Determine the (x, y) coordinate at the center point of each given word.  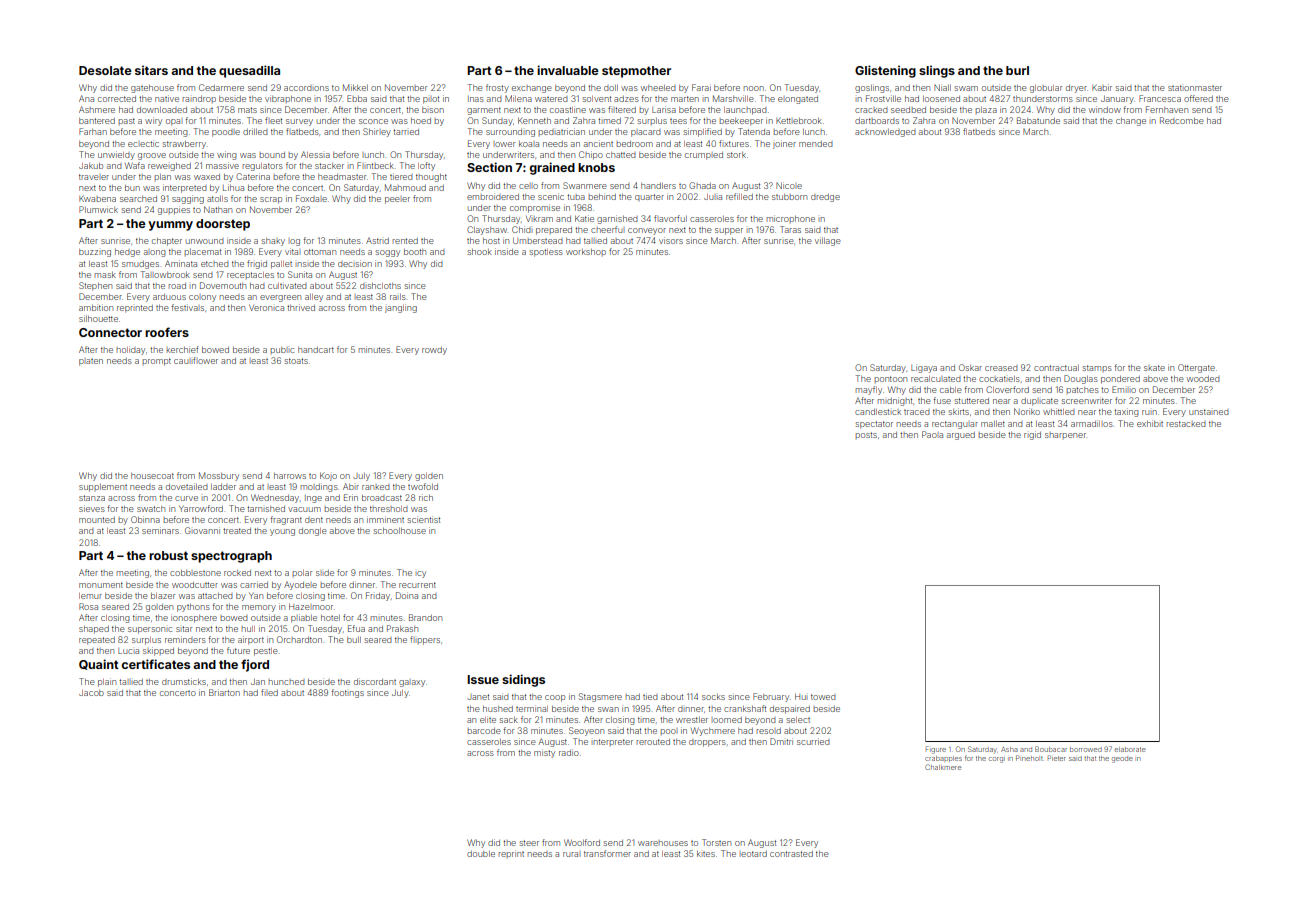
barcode (483, 731)
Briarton (224, 692)
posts (866, 435)
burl (1017, 70)
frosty (497, 88)
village (827, 241)
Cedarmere (221, 87)
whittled (1059, 411)
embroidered (493, 196)
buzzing (95, 253)
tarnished (266, 509)
